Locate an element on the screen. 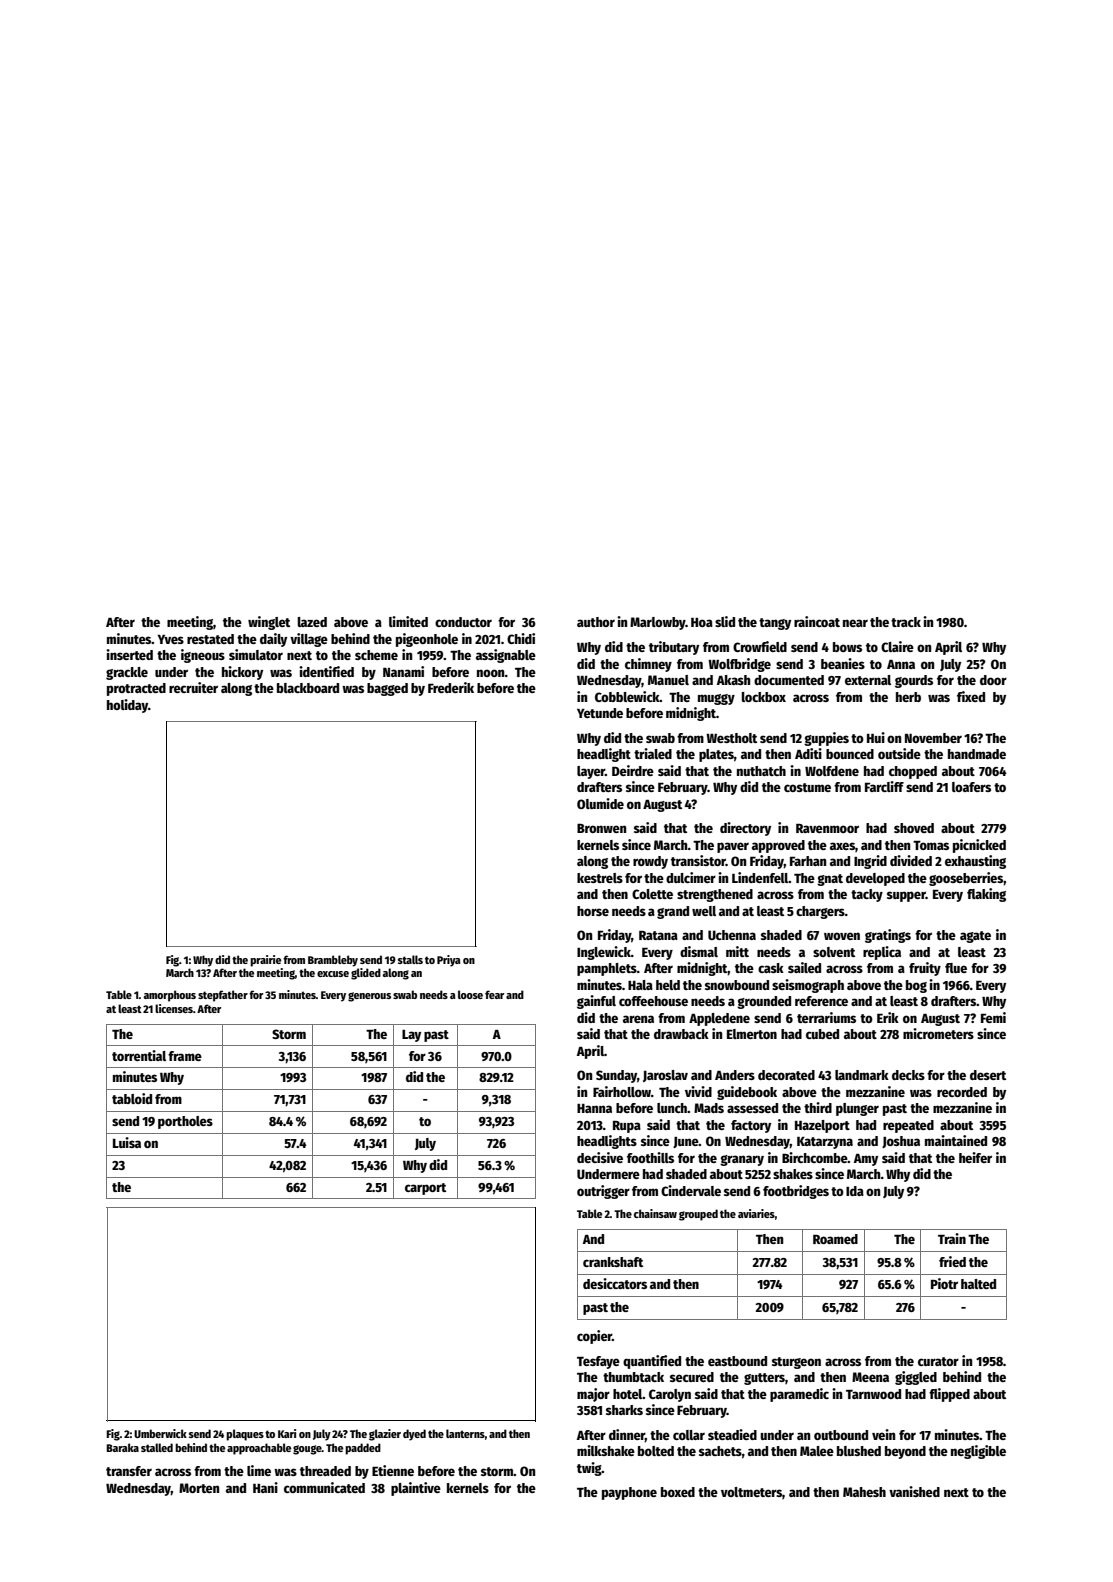 This screenshot has height=1582, width=1113. Femi is located at coordinates (993, 1017).
